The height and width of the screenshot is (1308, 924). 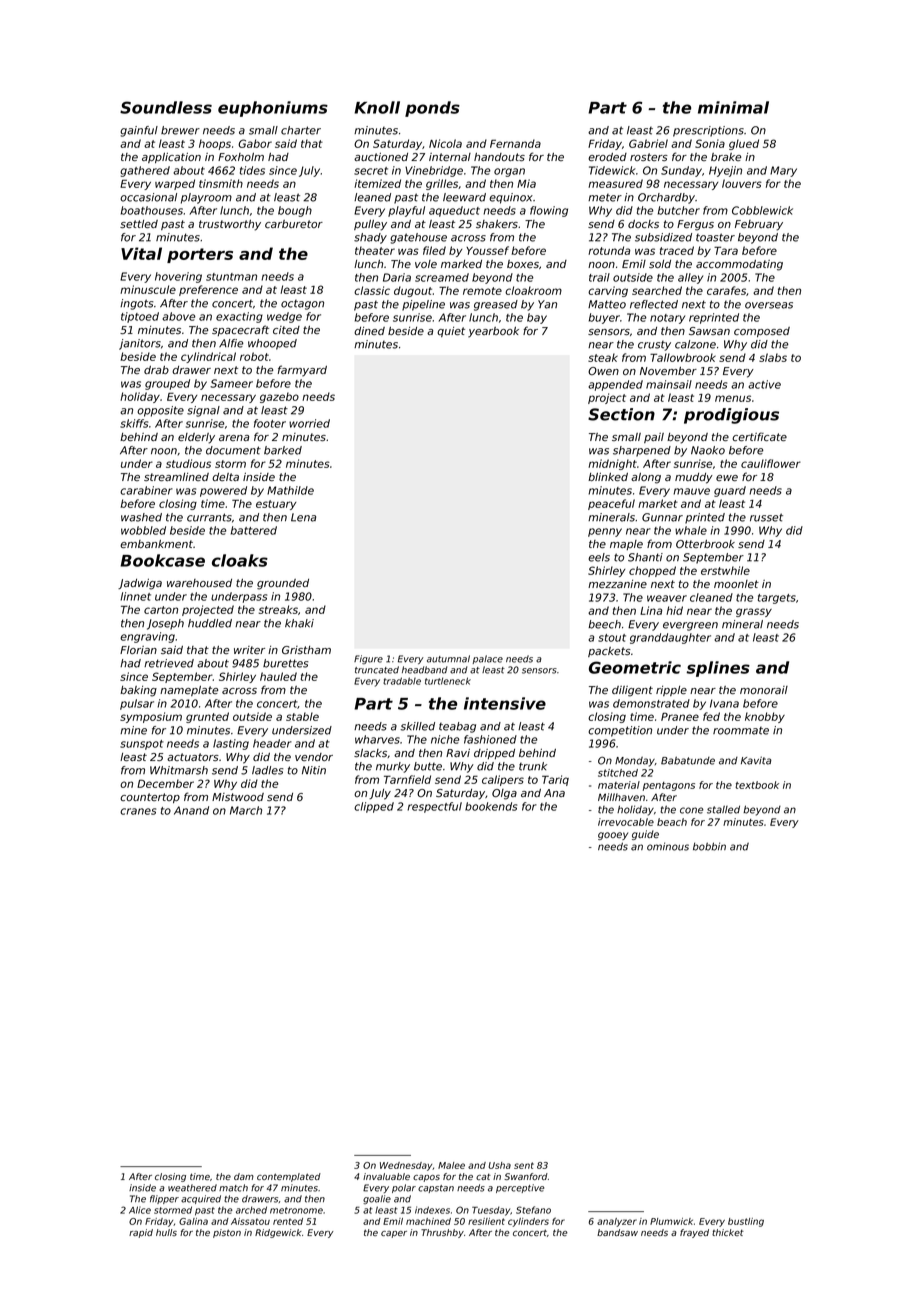 I want to click on Fernanda, so click(x=515, y=143).
